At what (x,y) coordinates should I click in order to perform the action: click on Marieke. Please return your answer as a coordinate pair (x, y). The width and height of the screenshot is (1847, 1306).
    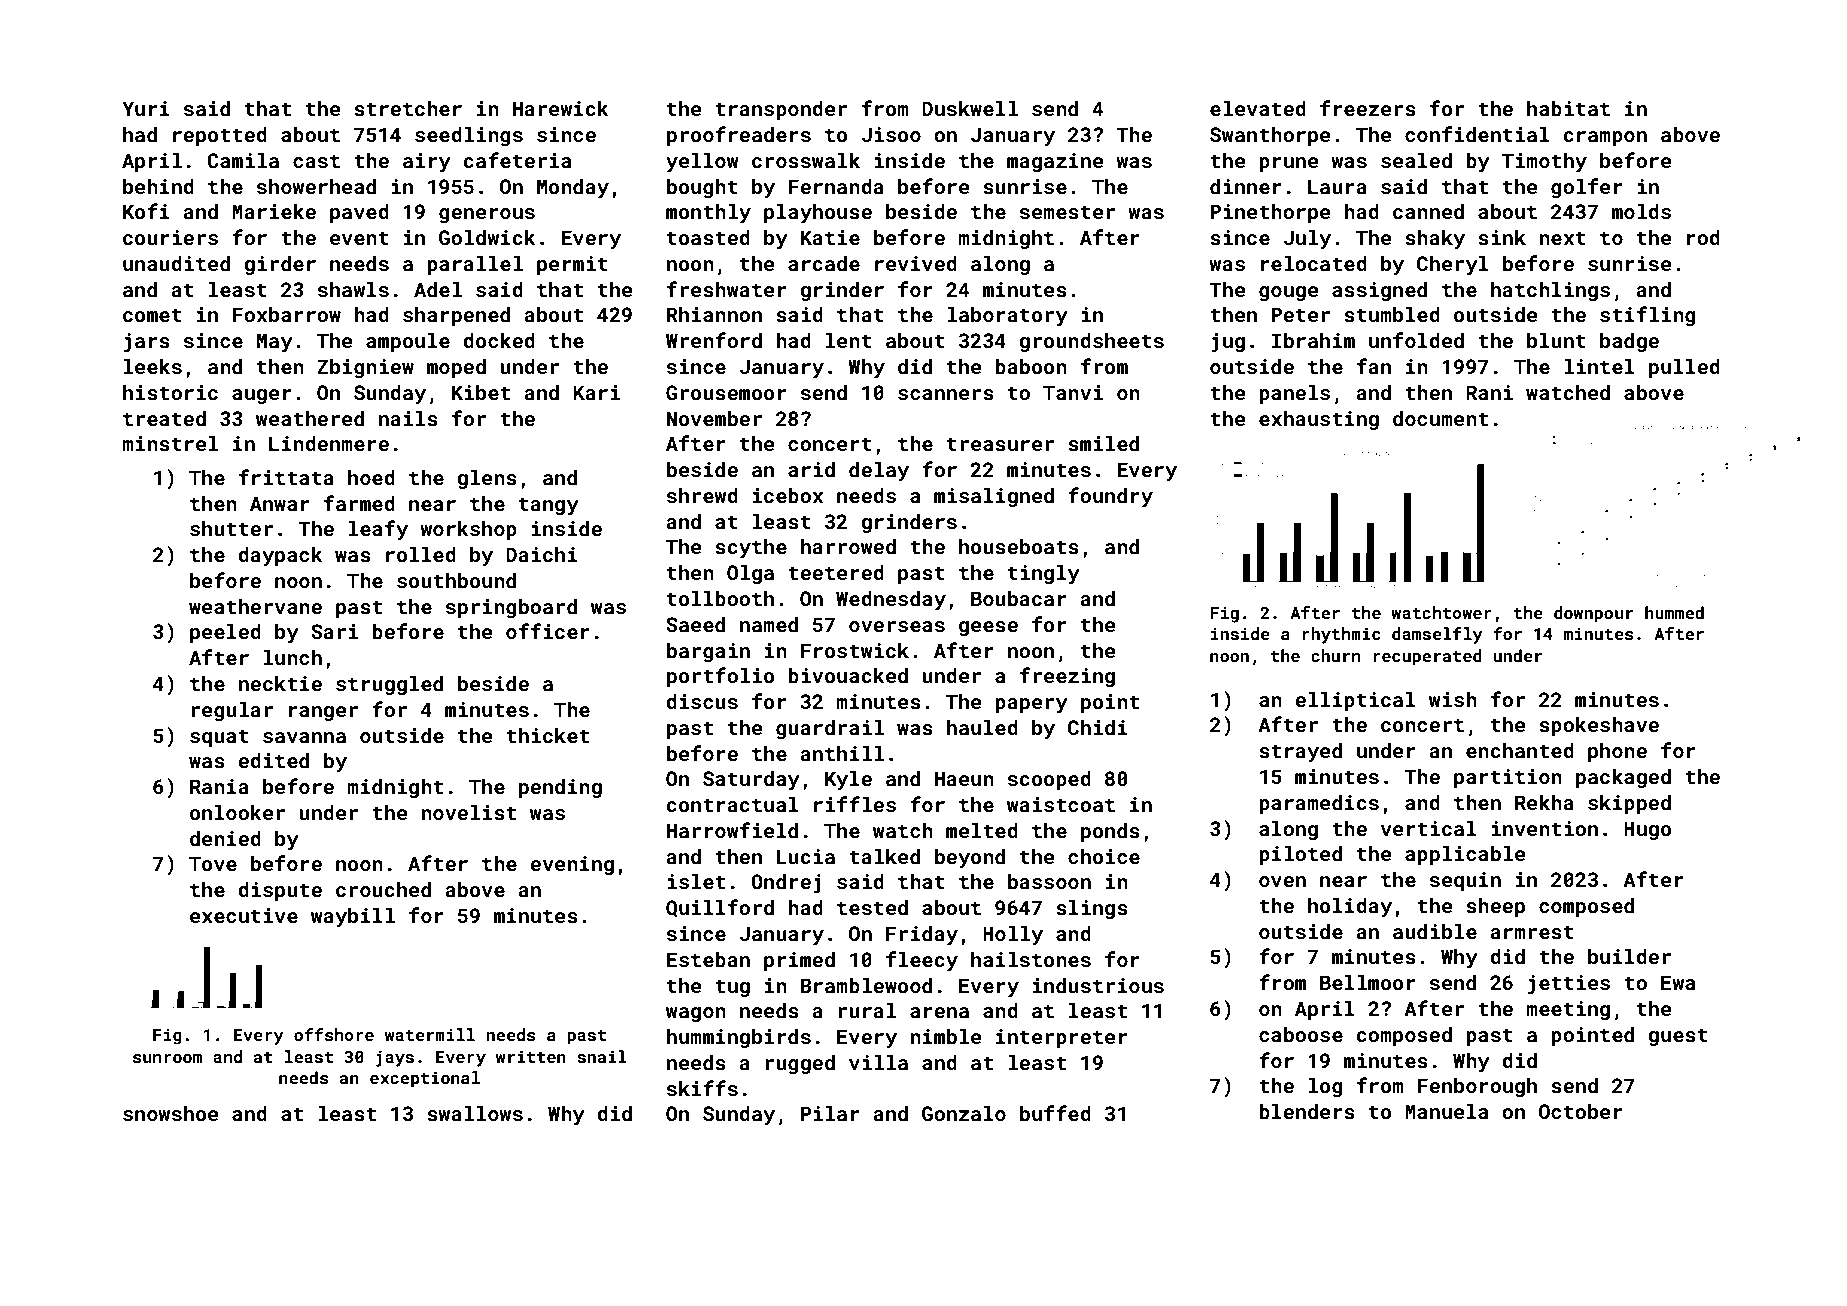
    Looking at the image, I should click on (274, 211).
